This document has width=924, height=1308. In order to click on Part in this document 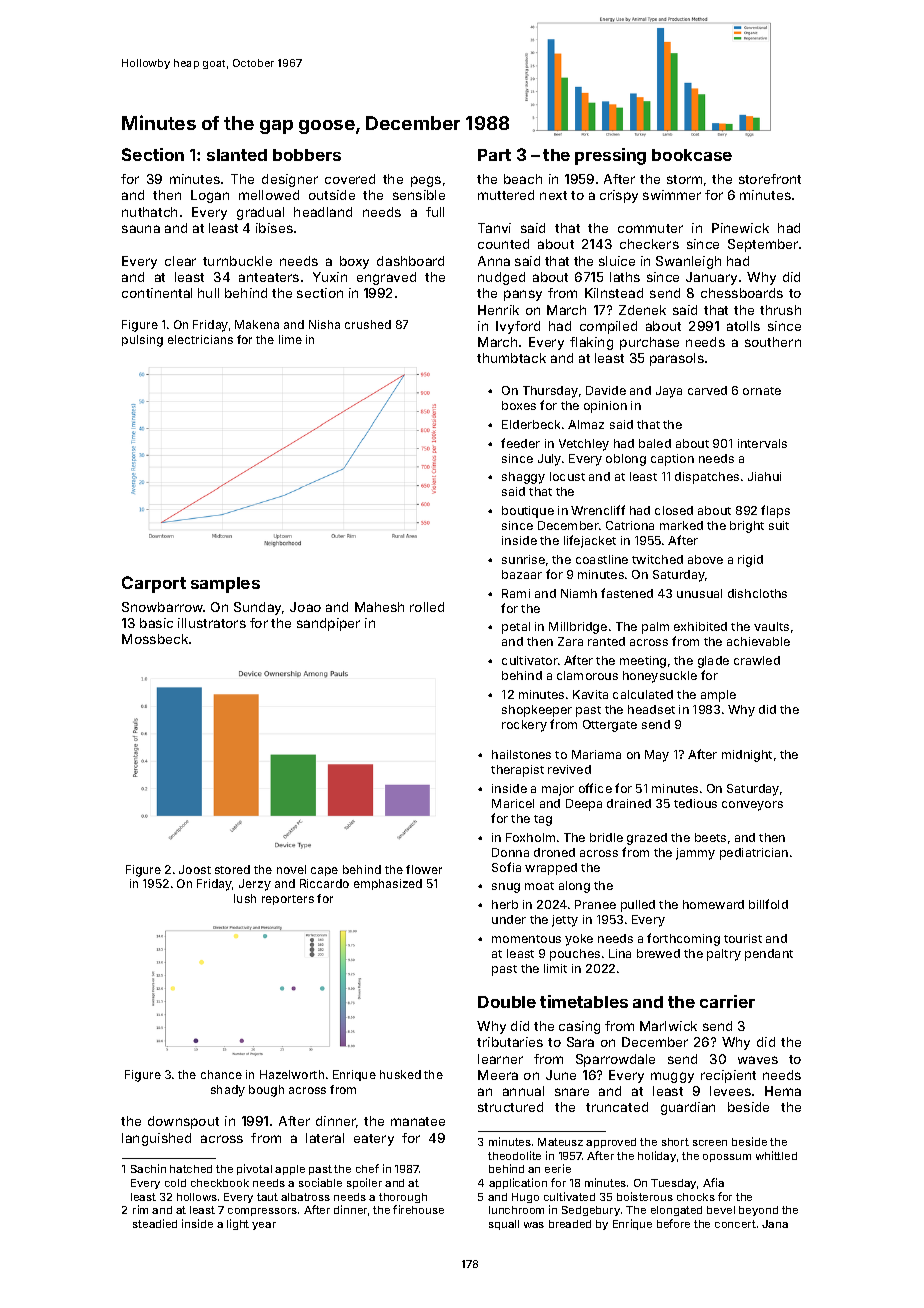, I will do `click(494, 155)`.
